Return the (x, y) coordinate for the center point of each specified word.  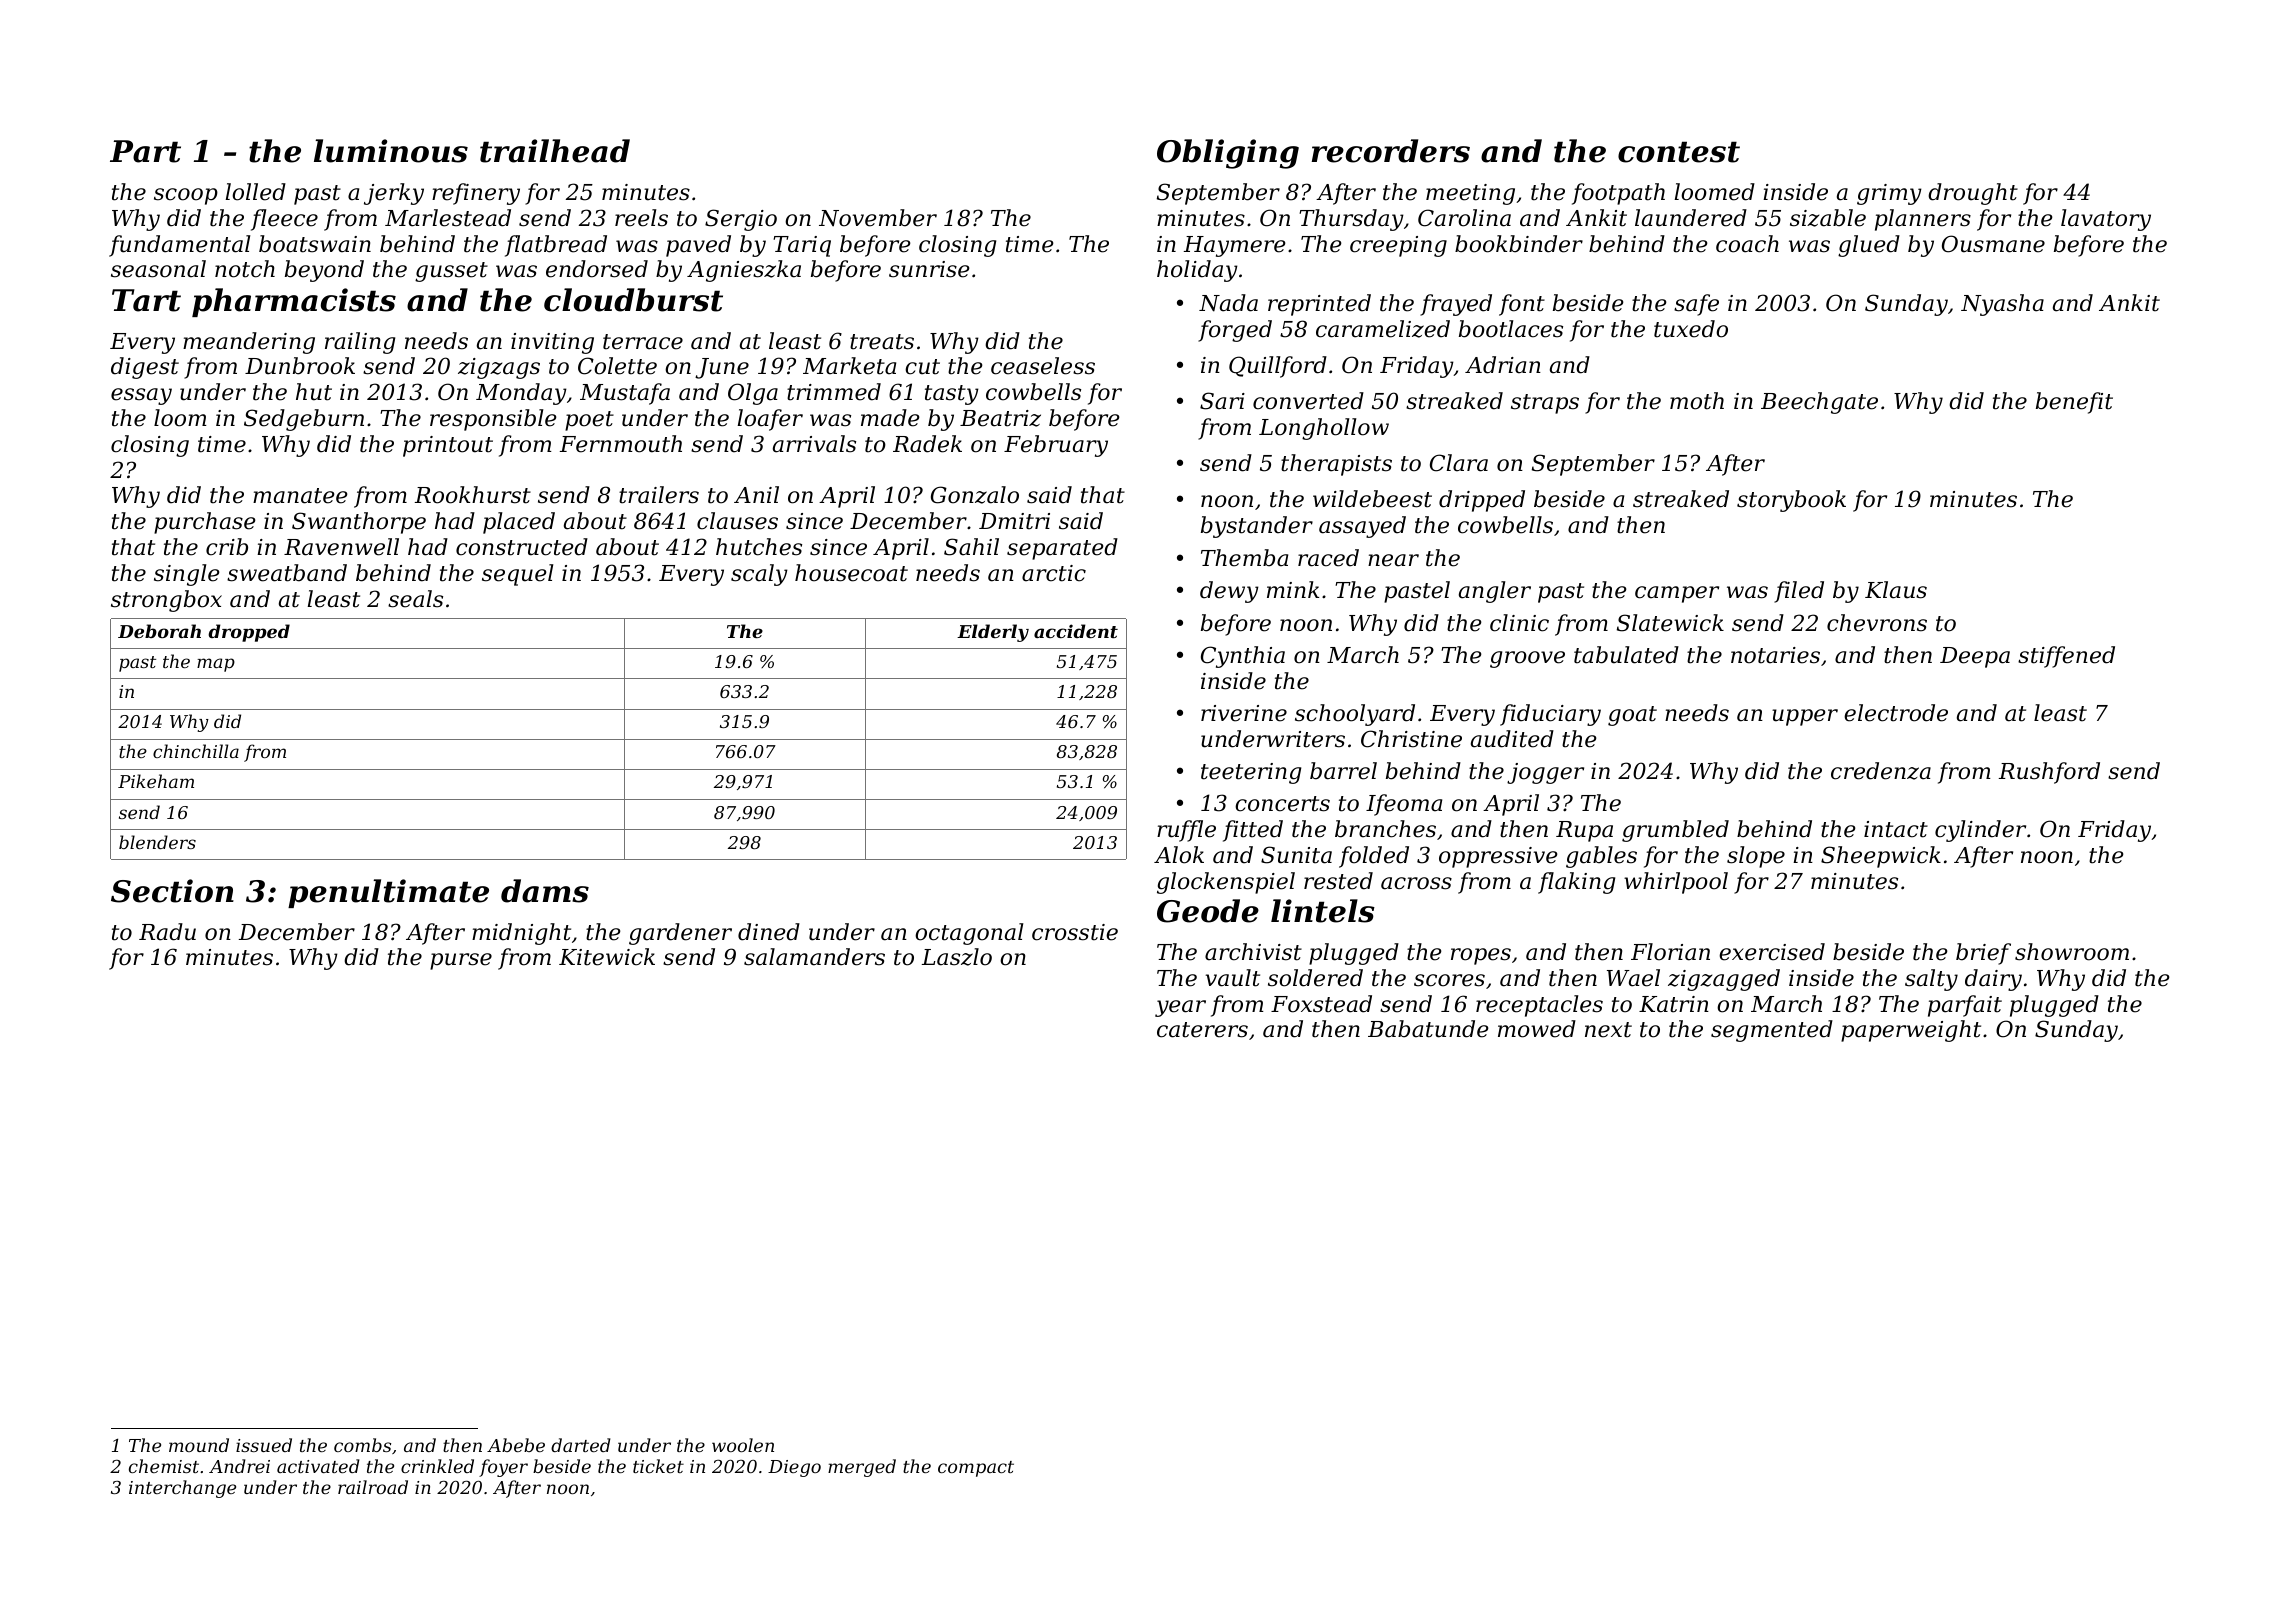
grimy (1889, 194)
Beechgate (1819, 403)
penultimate (388, 893)
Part (145, 151)
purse (461, 961)
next (1608, 1030)
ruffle (1186, 831)
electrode (1896, 713)
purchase (205, 523)
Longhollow (1324, 429)
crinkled (437, 1466)
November (878, 218)
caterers (1202, 1030)
